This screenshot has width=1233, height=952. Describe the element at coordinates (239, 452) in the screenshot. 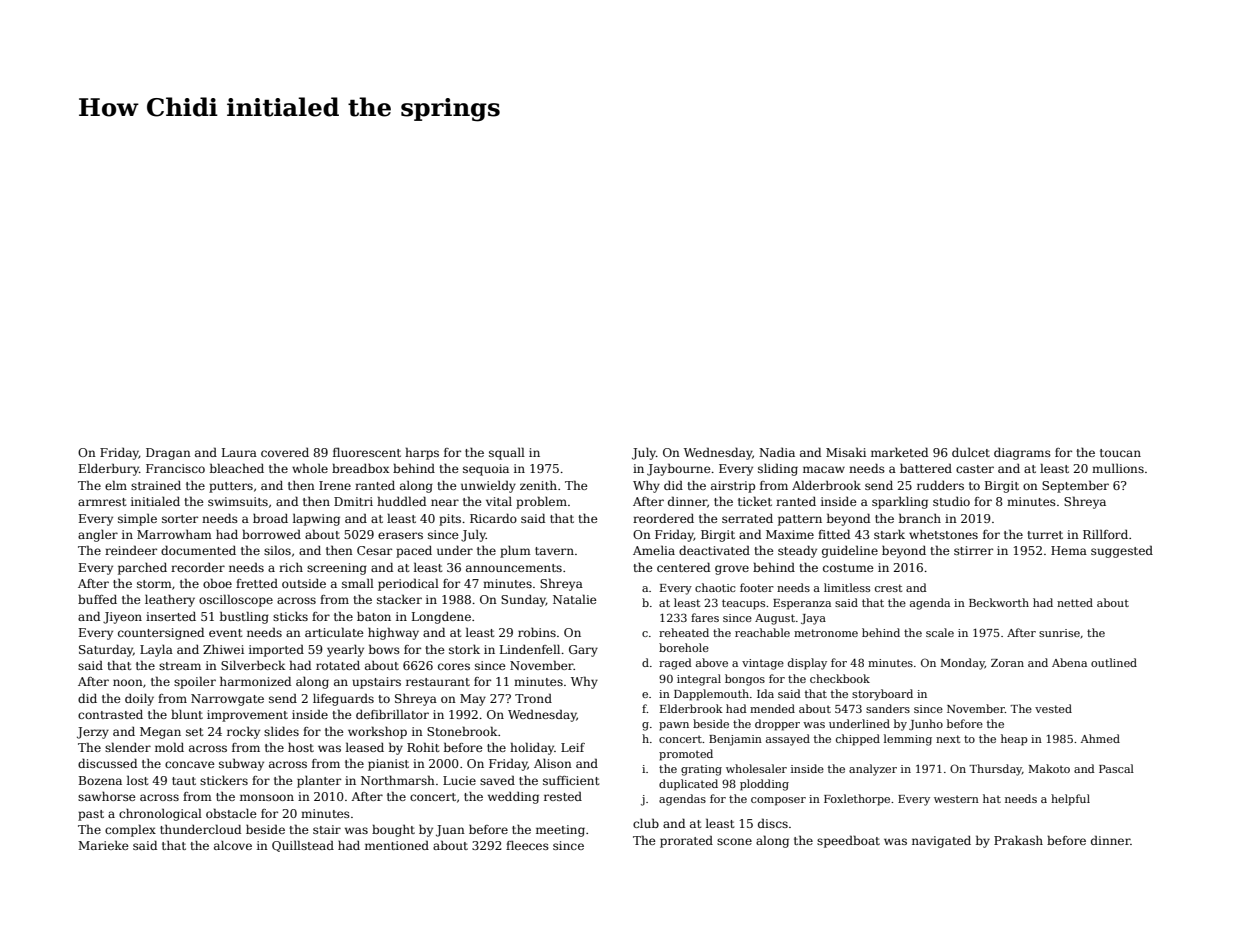

I see `Laura` at that location.
